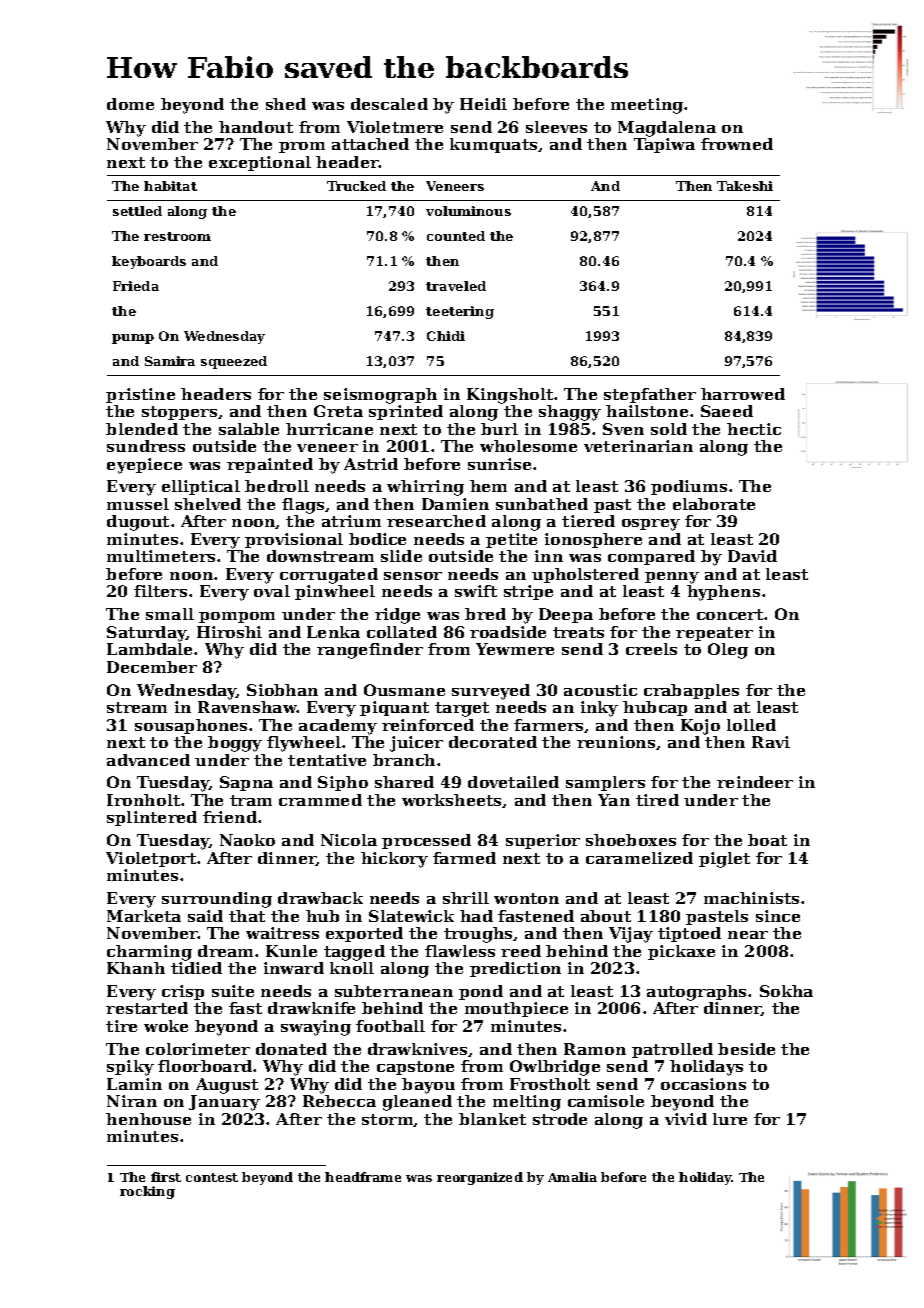  What do you see at coordinates (338, 411) in the document?
I see `Greta` at bounding box center [338, 411].
